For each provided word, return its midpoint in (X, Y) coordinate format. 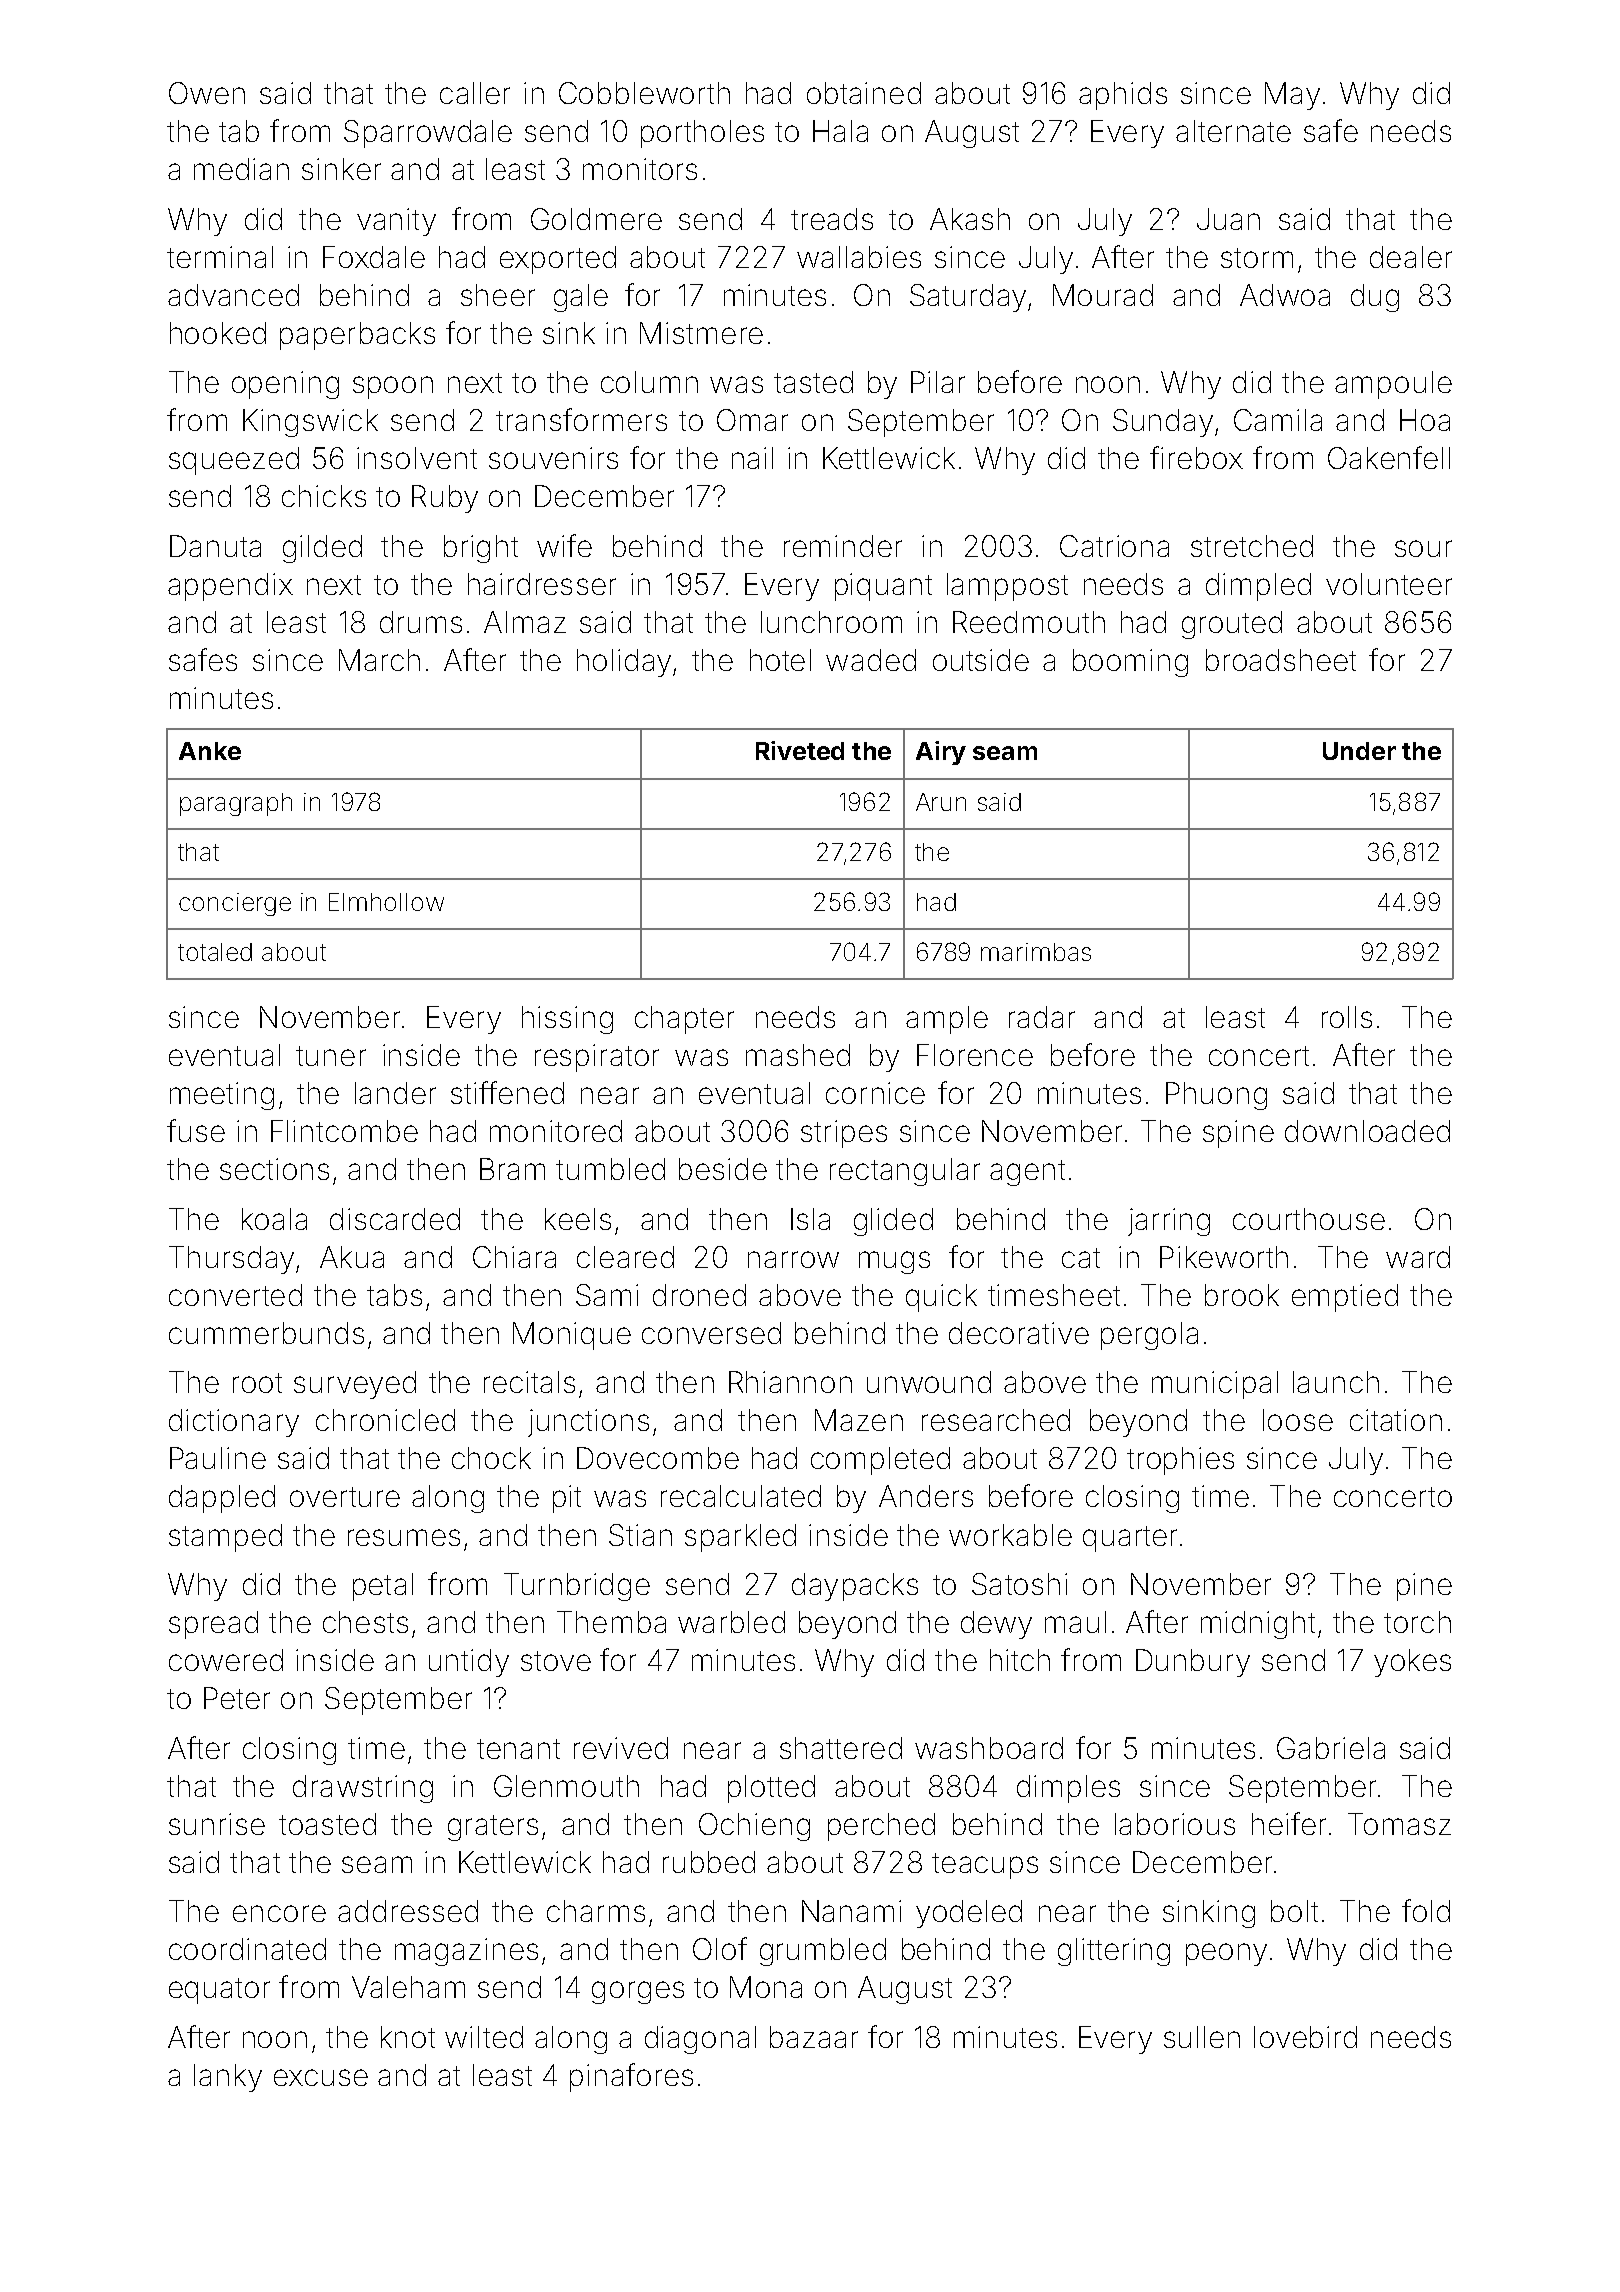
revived (621, 1748)
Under (1359, 751)
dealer (1411, 257)
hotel (780, 660)
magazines (466, 1952)
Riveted (800, 750)
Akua (352, 1257)
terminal (220, 257)
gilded (322, 549)
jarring (1169, 1222)
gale (581, 298)
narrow (793, 1259)
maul (1075, 1622)
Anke (210, 751)
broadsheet (1281, 660)
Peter (237, 1698)
